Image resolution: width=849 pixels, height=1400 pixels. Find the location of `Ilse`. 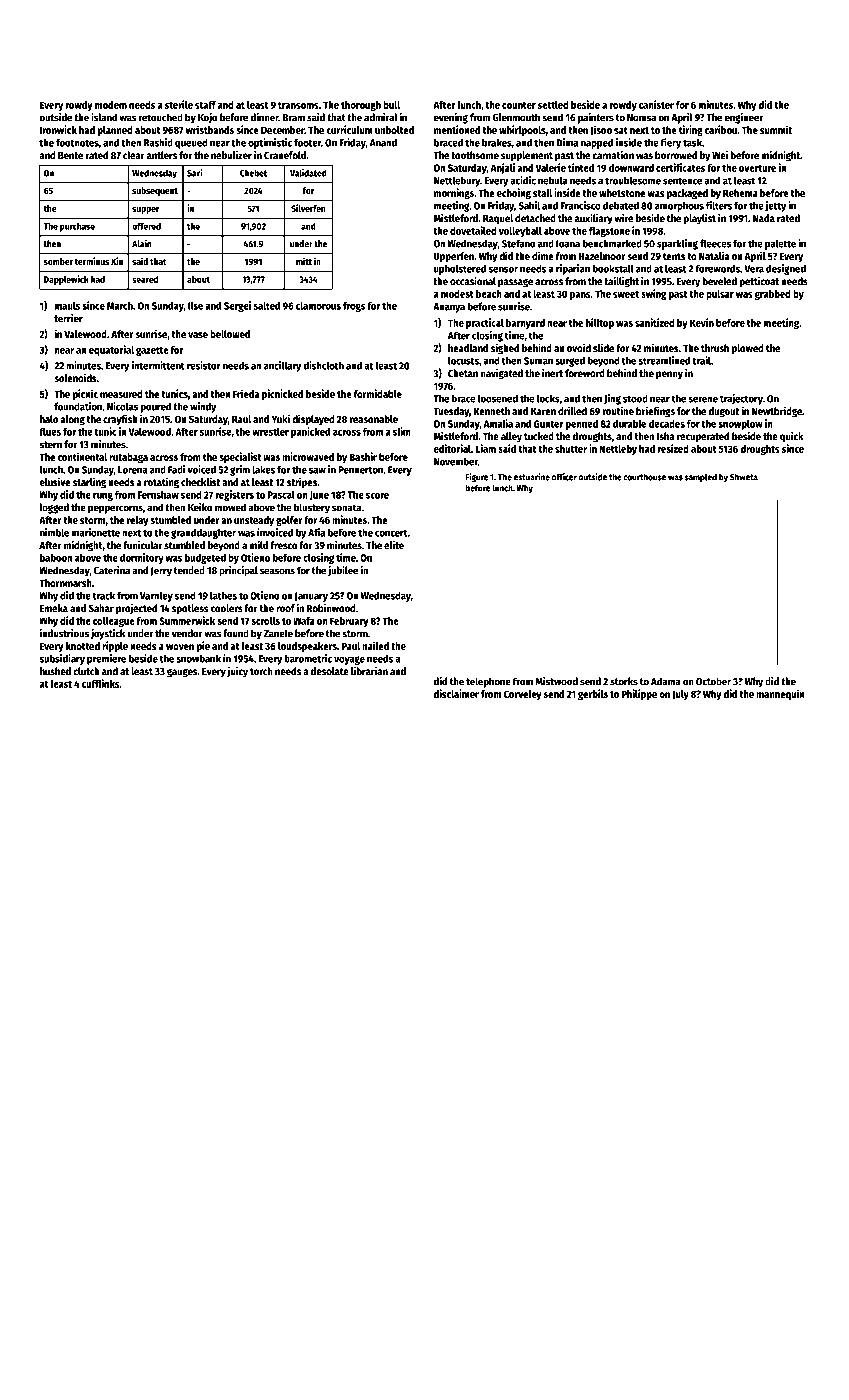

Ilse is located at coordinates (195, 306).
